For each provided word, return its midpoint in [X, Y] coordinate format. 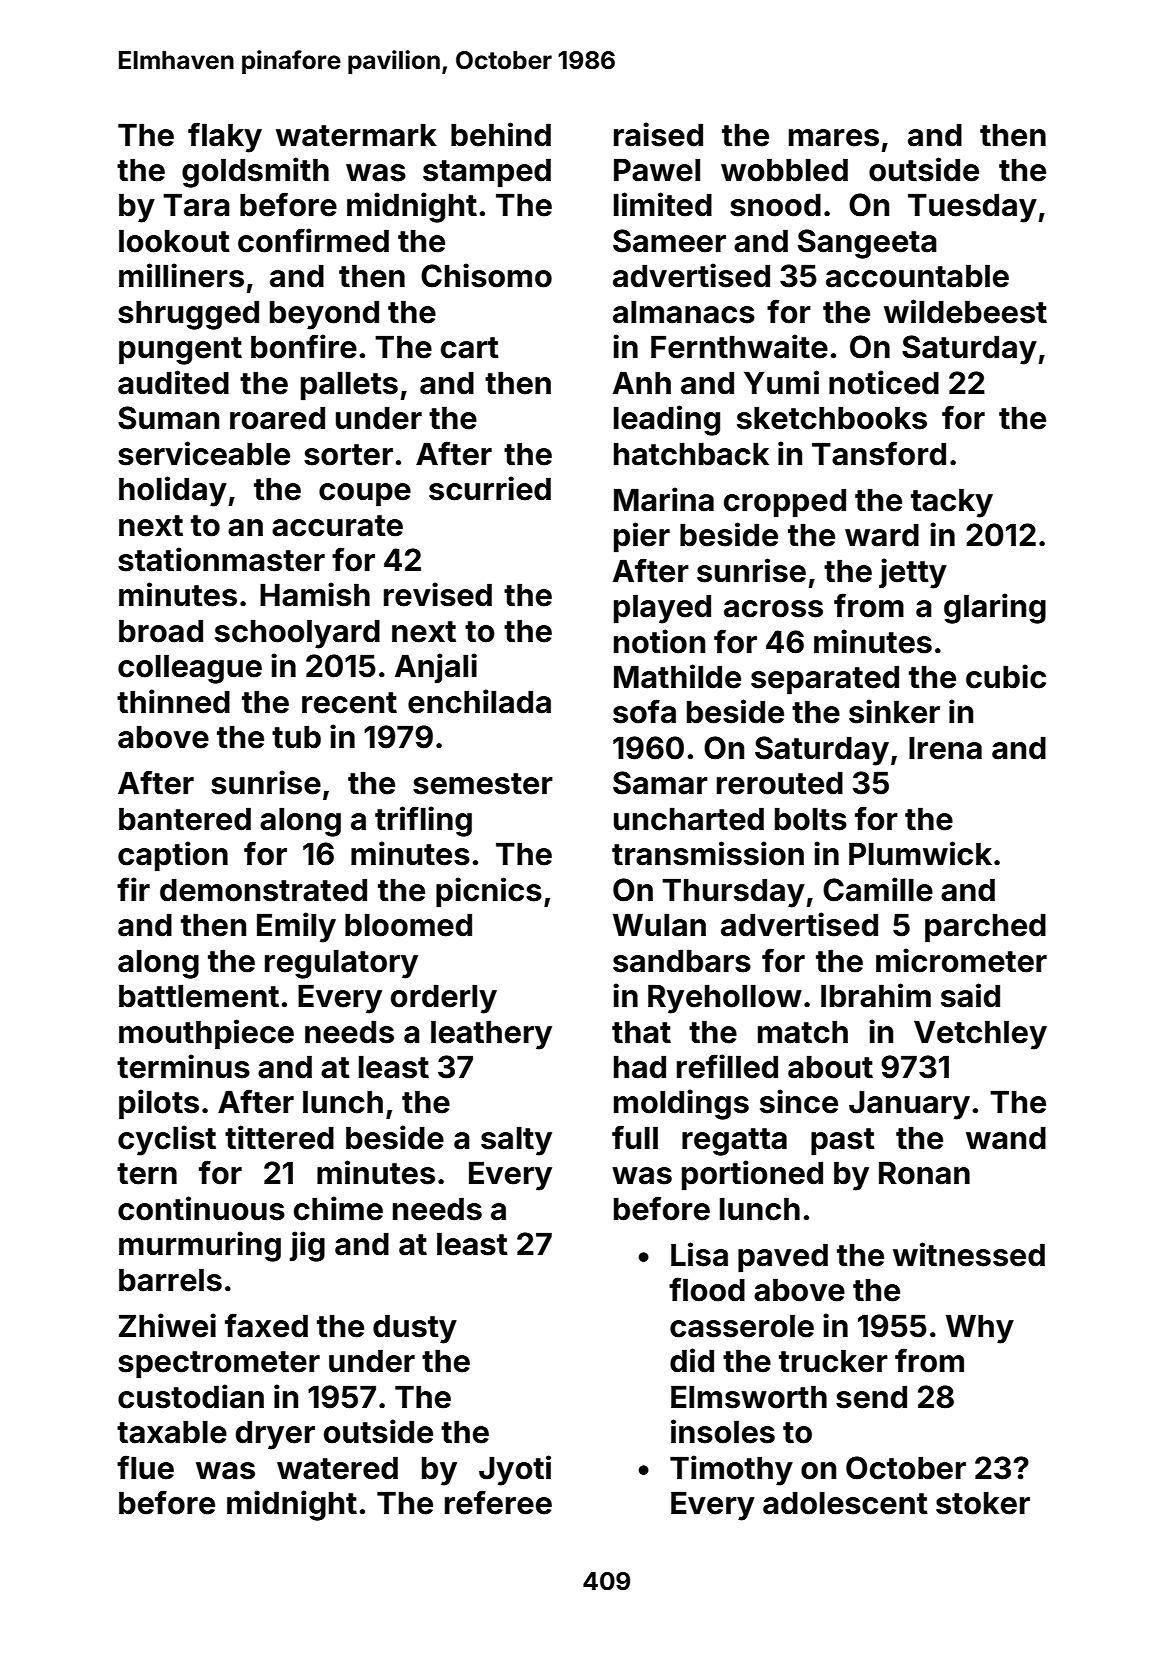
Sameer [669, 241]
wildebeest [965, 311]
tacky [952, 503]
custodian [191, 1396]
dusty [415, 1329]
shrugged [188, 315]
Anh [642, 382]
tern [147, 1174]
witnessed [969, 1254]
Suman [168, 418]
